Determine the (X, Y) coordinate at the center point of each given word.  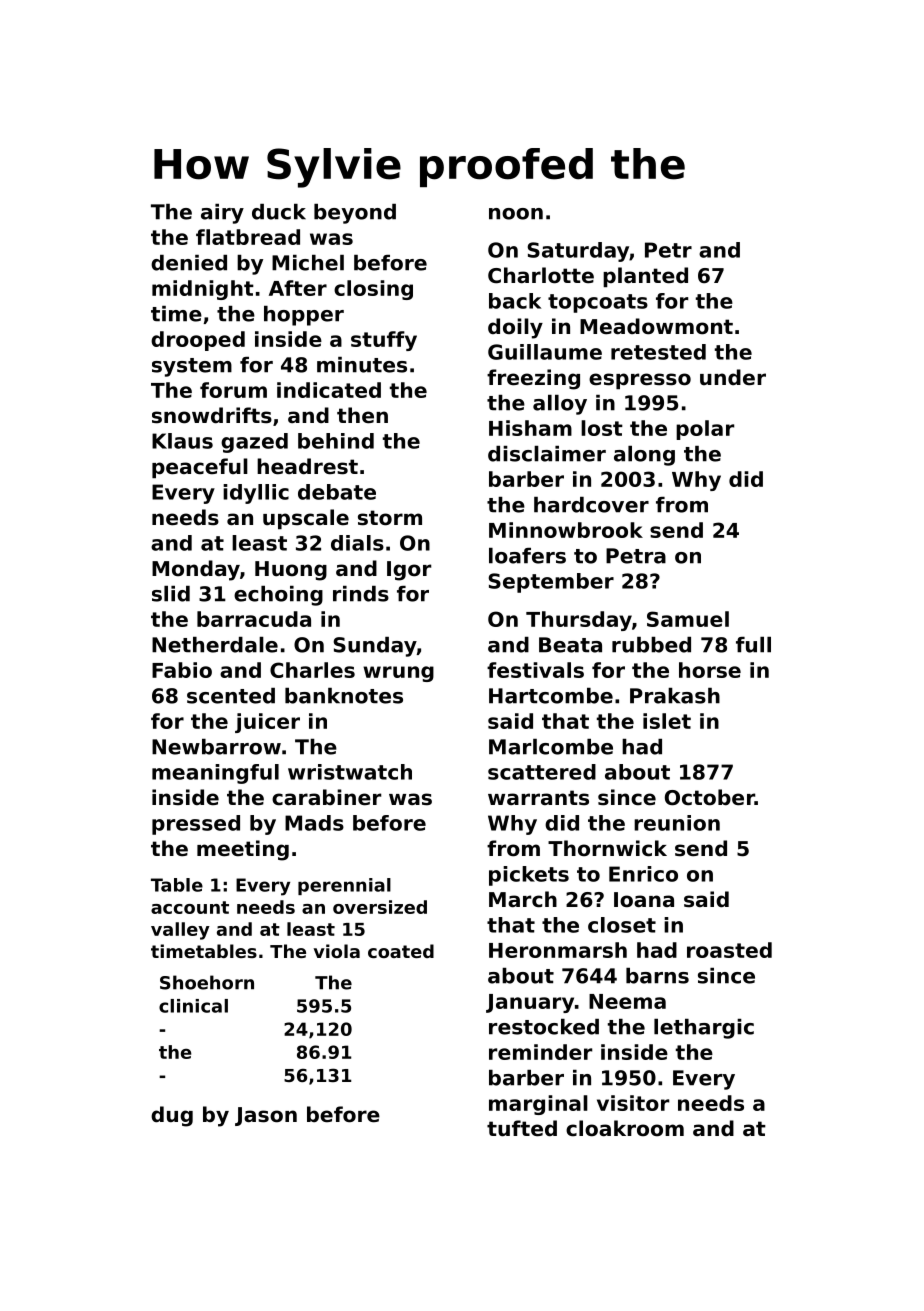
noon (516, 214)
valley (180, 931)
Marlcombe (551, 747)
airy (222, 214)
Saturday (578, 252)
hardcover (591, 505)
